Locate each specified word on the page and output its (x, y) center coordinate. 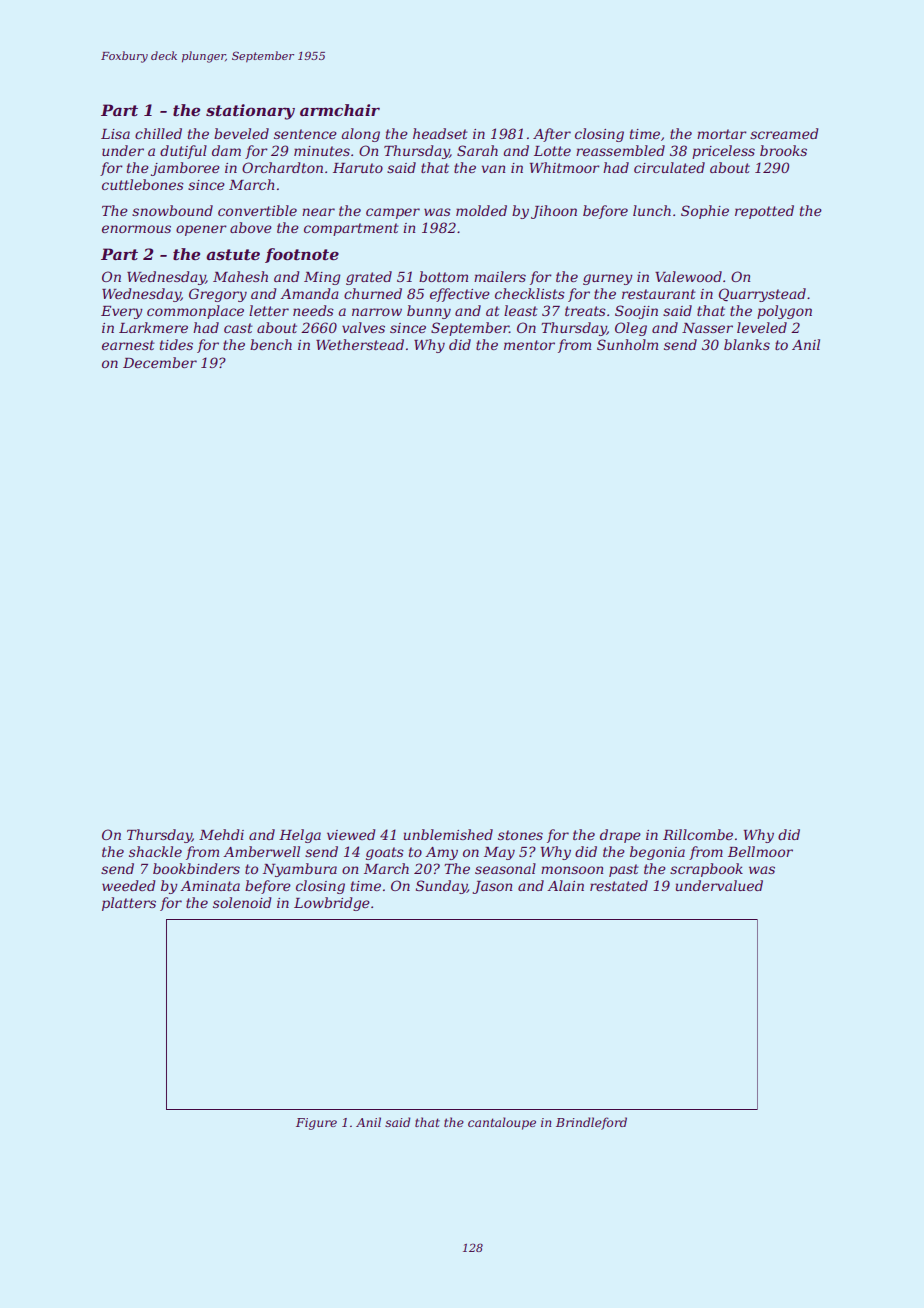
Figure (316, 1124)
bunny (429, 312)
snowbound (172, 210)
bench (271, 344)
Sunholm (627, 344)
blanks (747, 344)
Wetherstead (360, 344)
